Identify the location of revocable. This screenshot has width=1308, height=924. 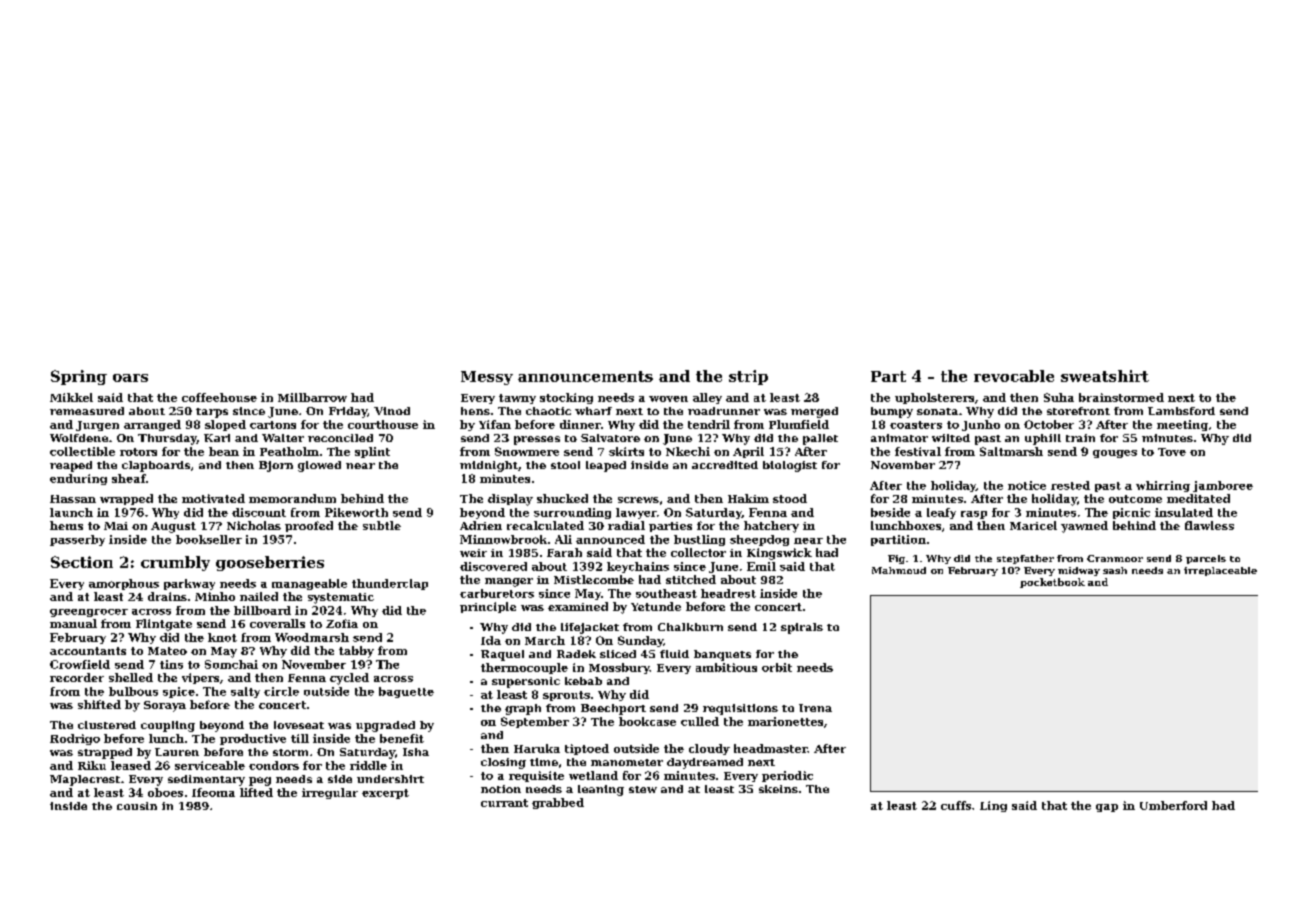
(1014, 376).
